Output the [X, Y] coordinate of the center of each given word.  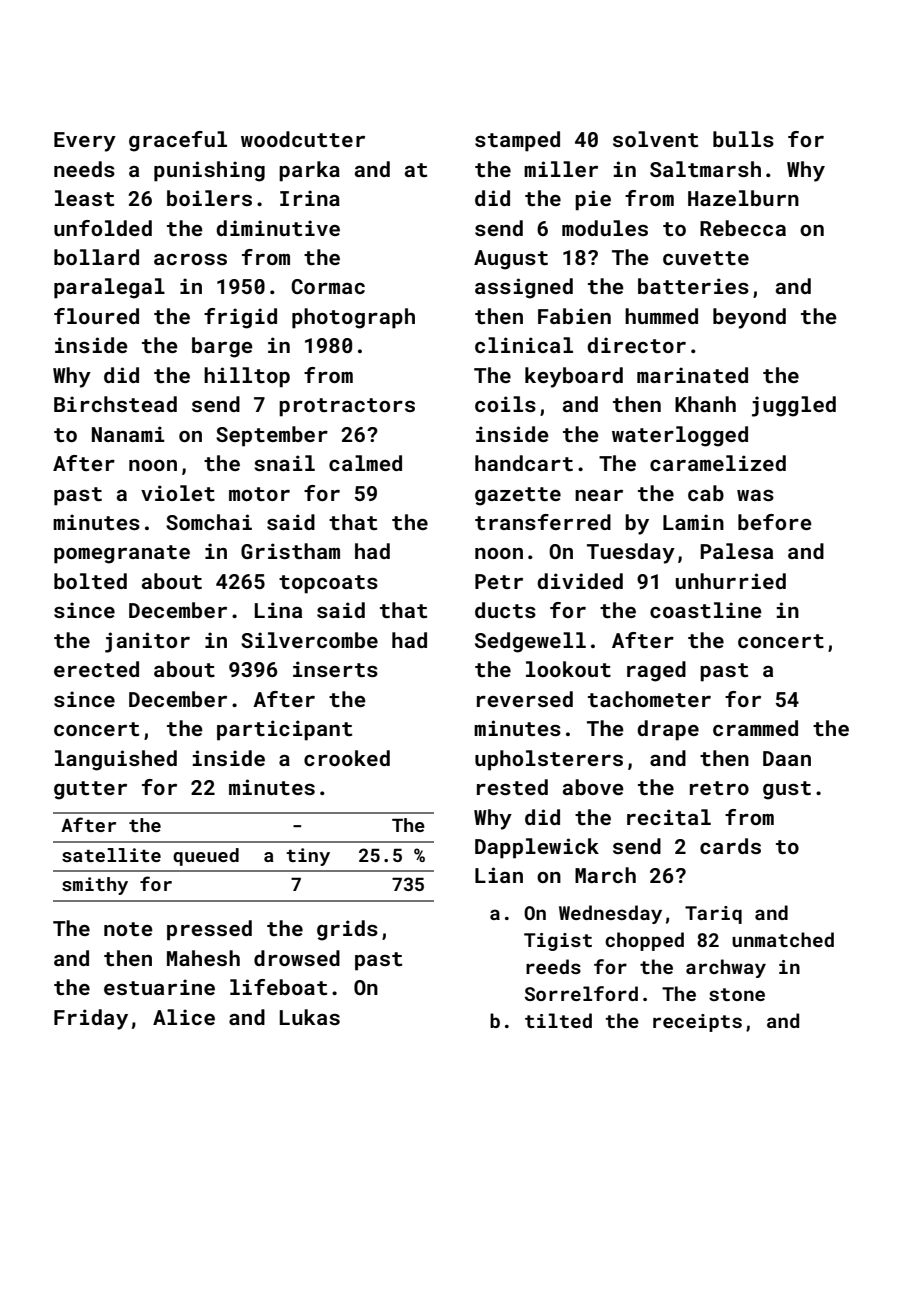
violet [178, 493]
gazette [518, 496]
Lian [499, 875]
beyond [749, 318]
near [599, 495]
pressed [209, 930]
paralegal [109, 288]
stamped [517, 141]
